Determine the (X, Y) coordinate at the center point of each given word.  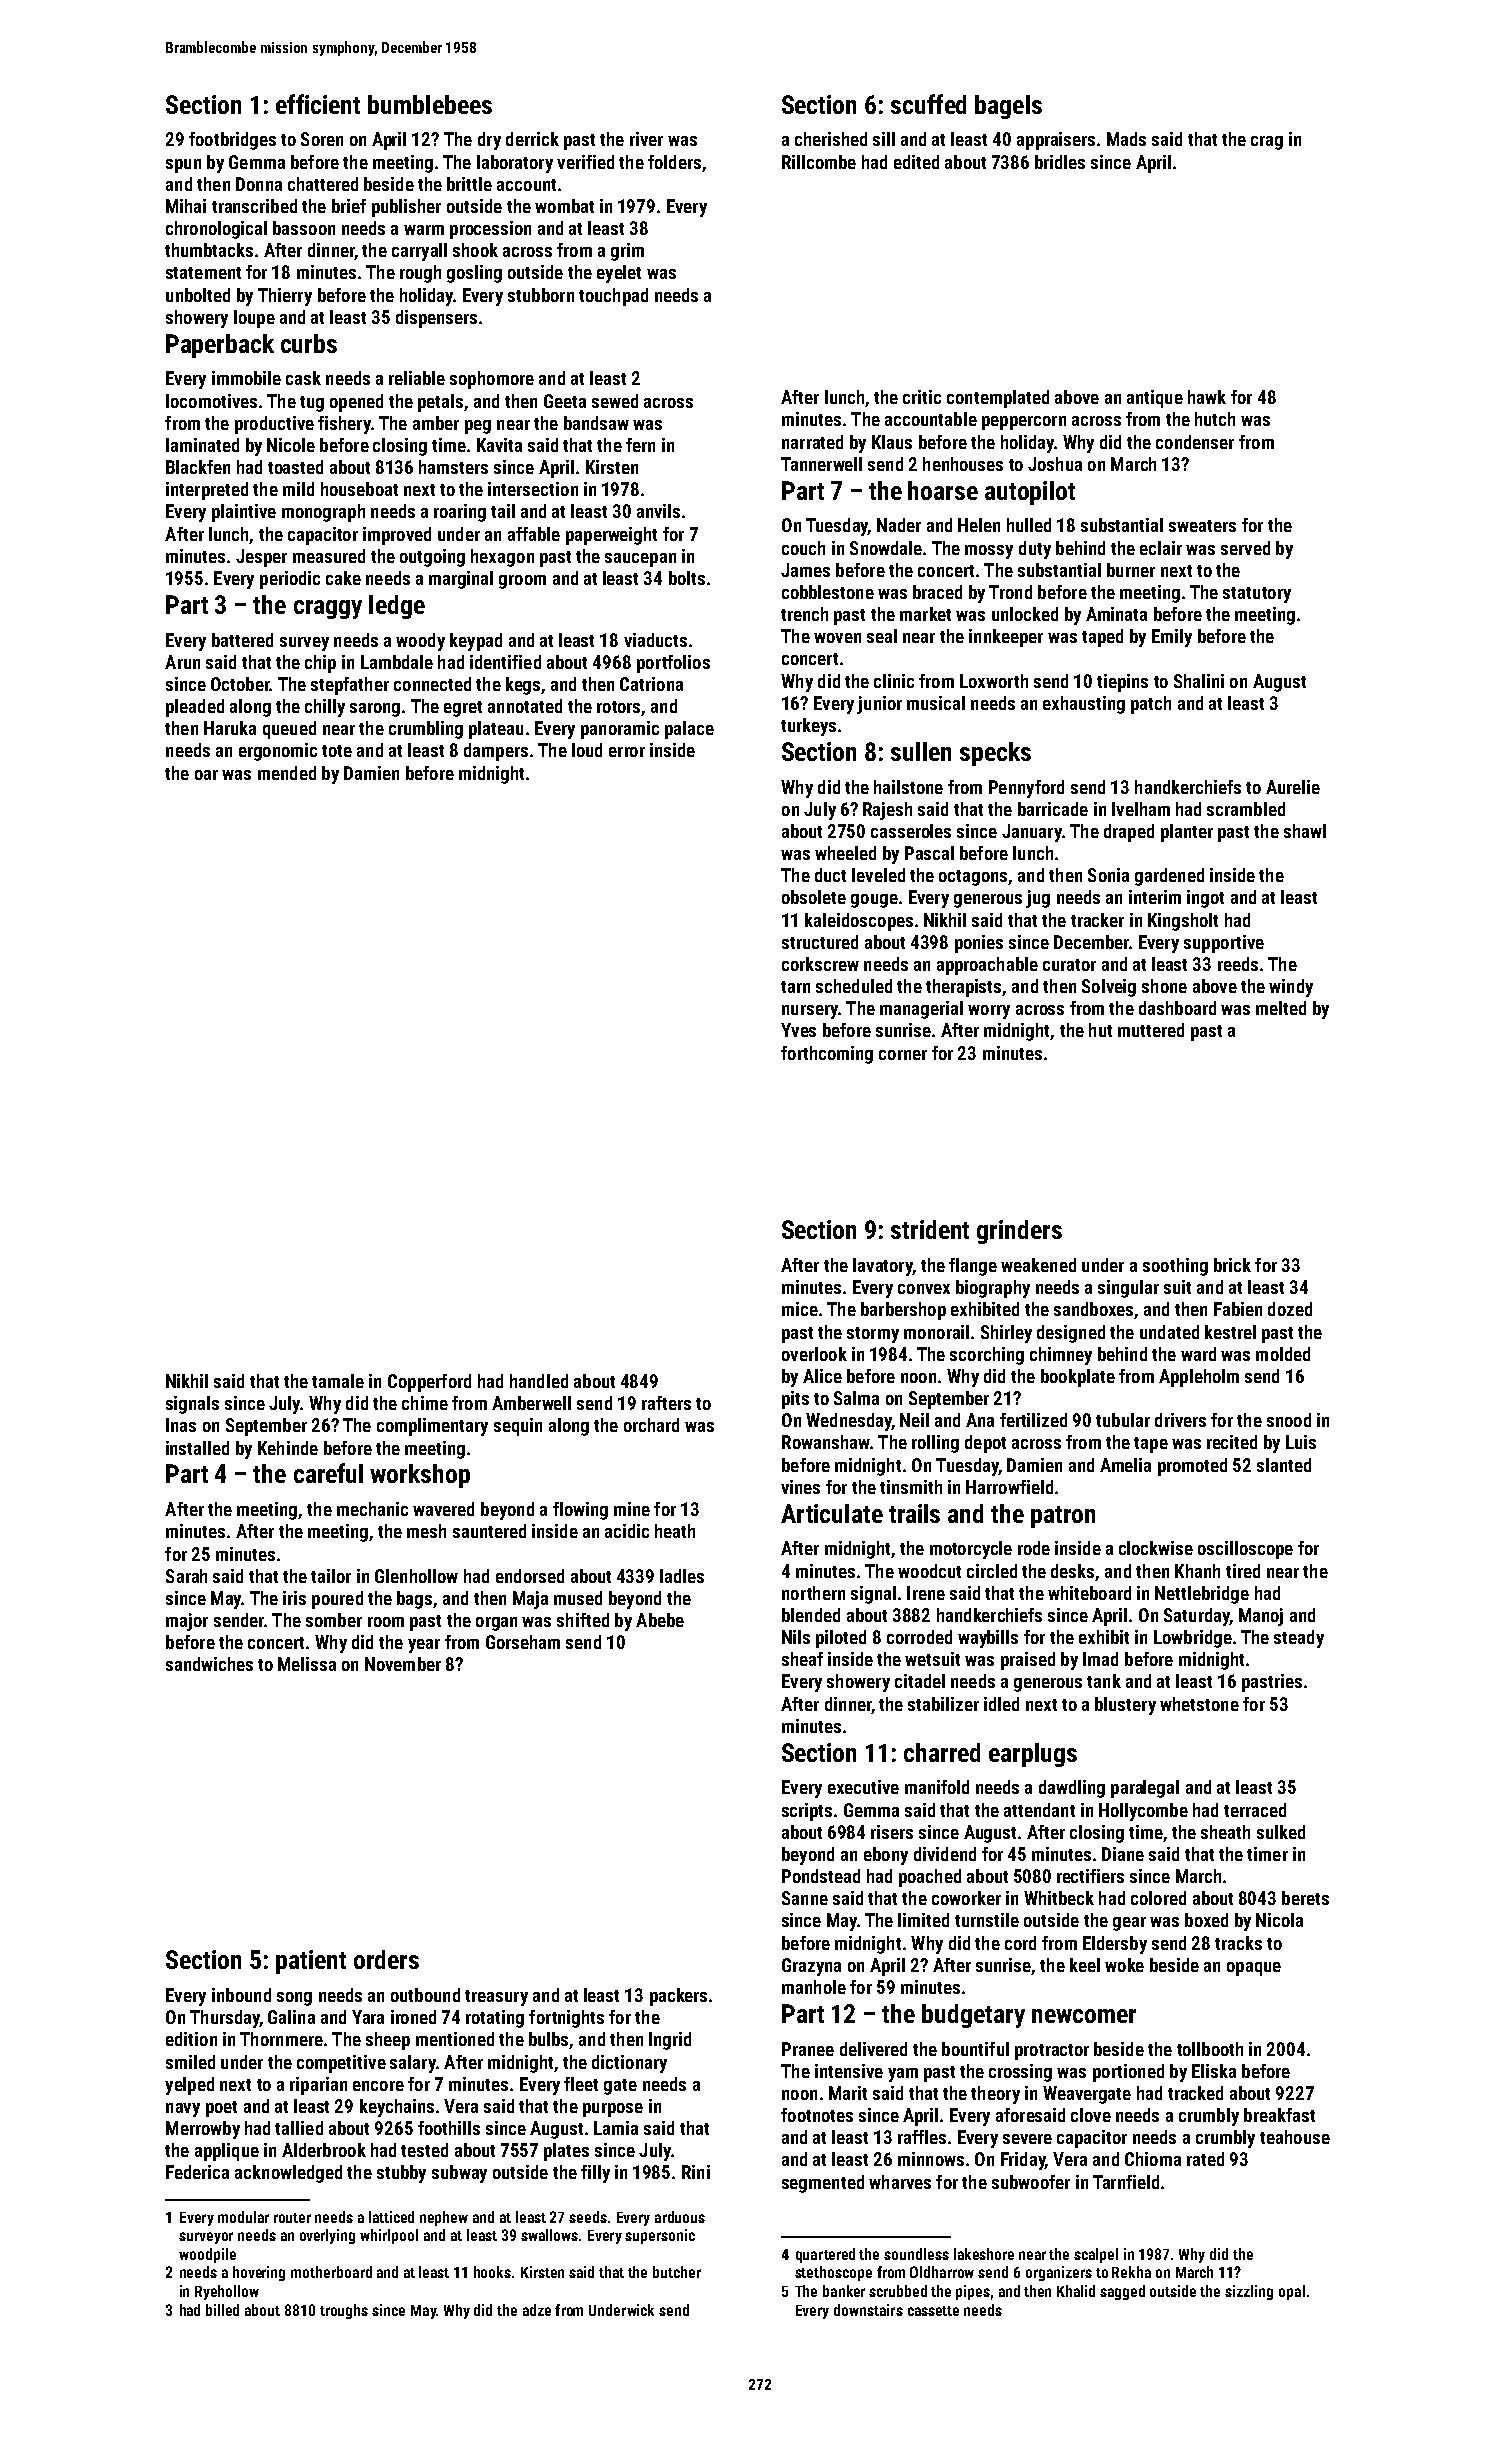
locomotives (211, 401)
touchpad (613, 297)
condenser (1195, 442)
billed (222, 2310)
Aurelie (1293, 787)
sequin (518, 1427)
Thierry (285, 297)
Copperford (429, 1383)
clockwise (1156, 1548)
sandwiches (209, 1664)
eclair (1161, 548)
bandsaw (596, 423)
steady (1299, 1639)
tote (337, 751)
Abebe (660, 1620)
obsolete (814, 897)
